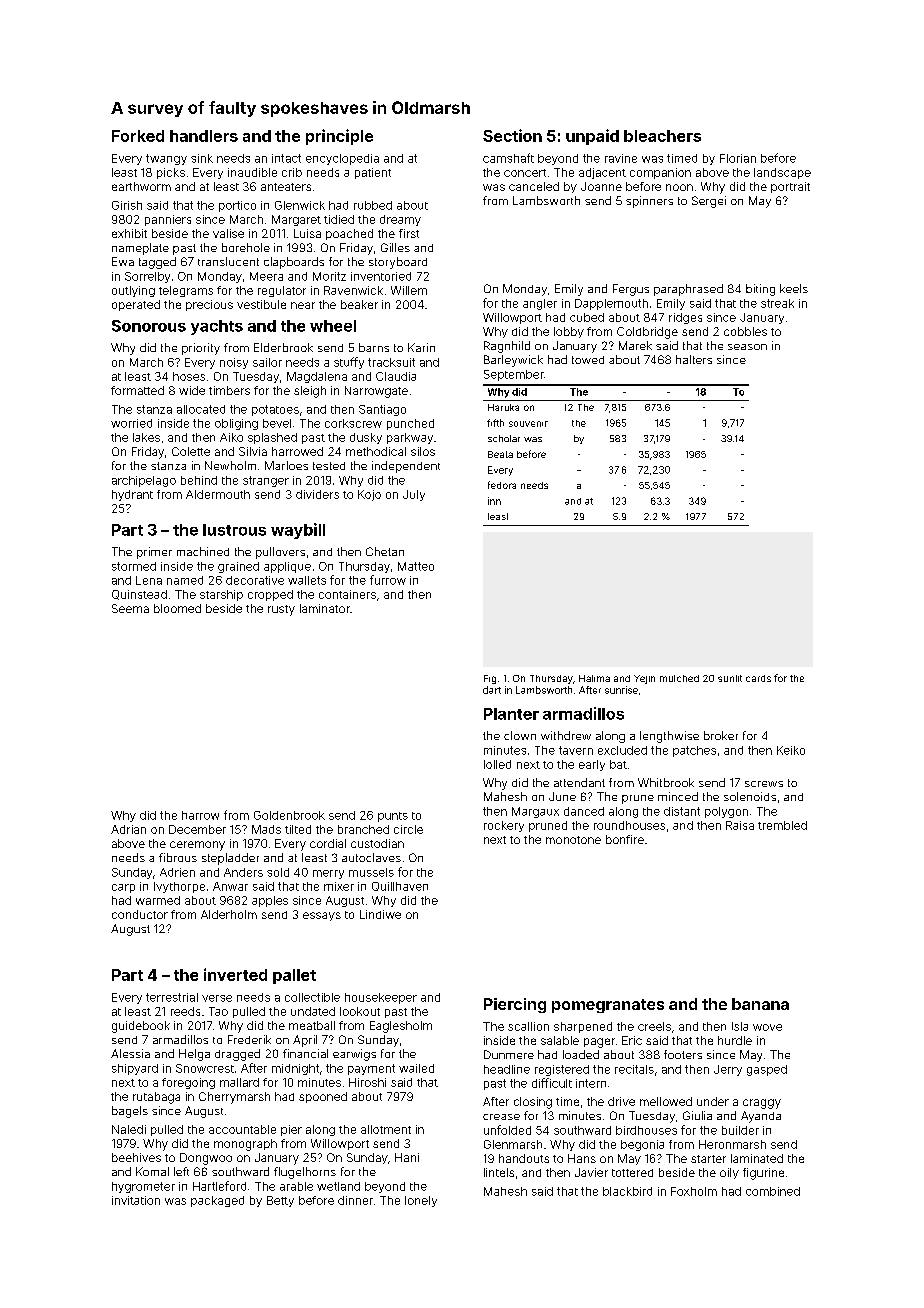 The image size is (924, 1308). What do you see at coordinates (339, 137) in the document?
I see `principle` at bounding box center [339, 137].
